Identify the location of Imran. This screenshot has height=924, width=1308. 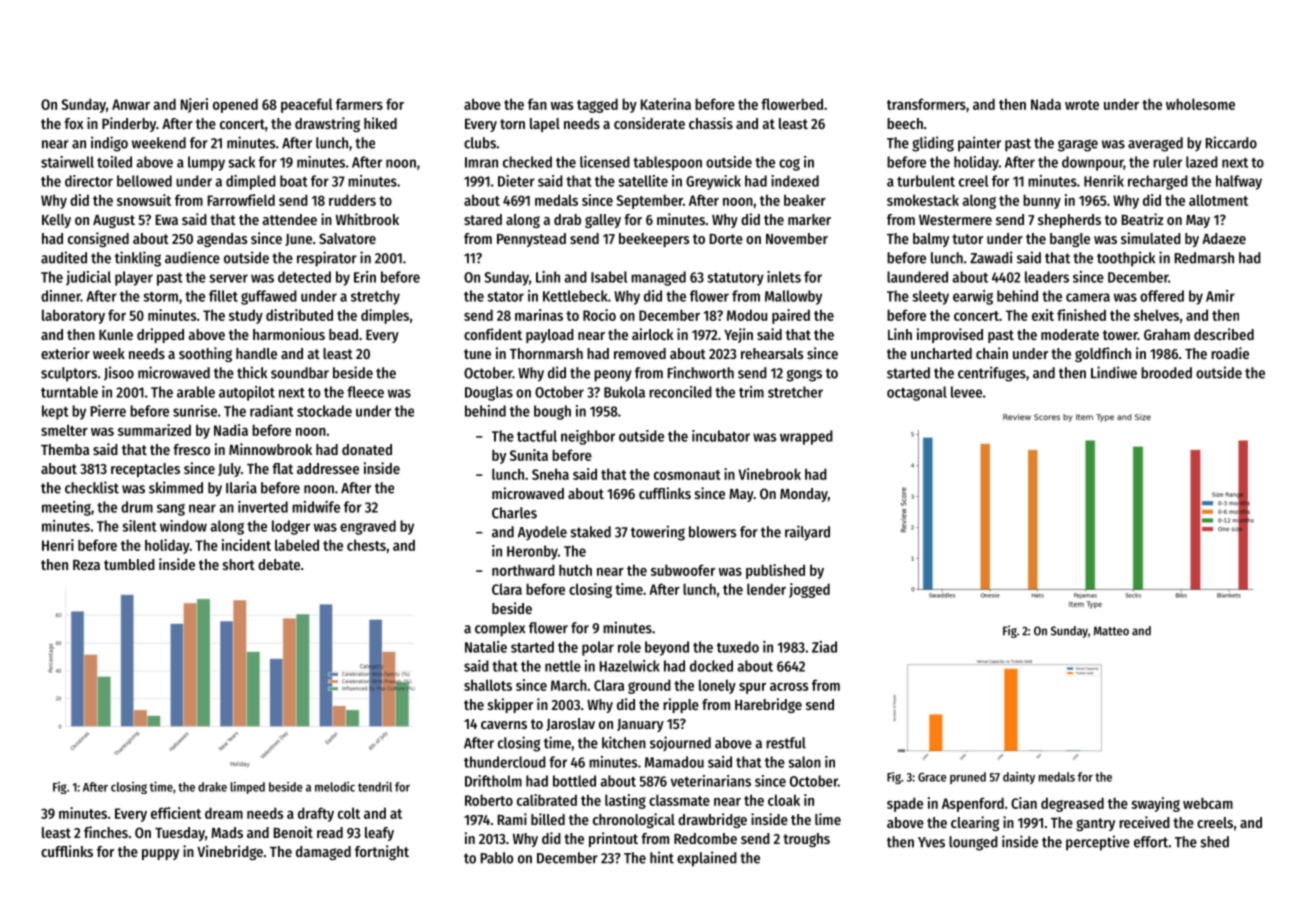
(481, 162).
